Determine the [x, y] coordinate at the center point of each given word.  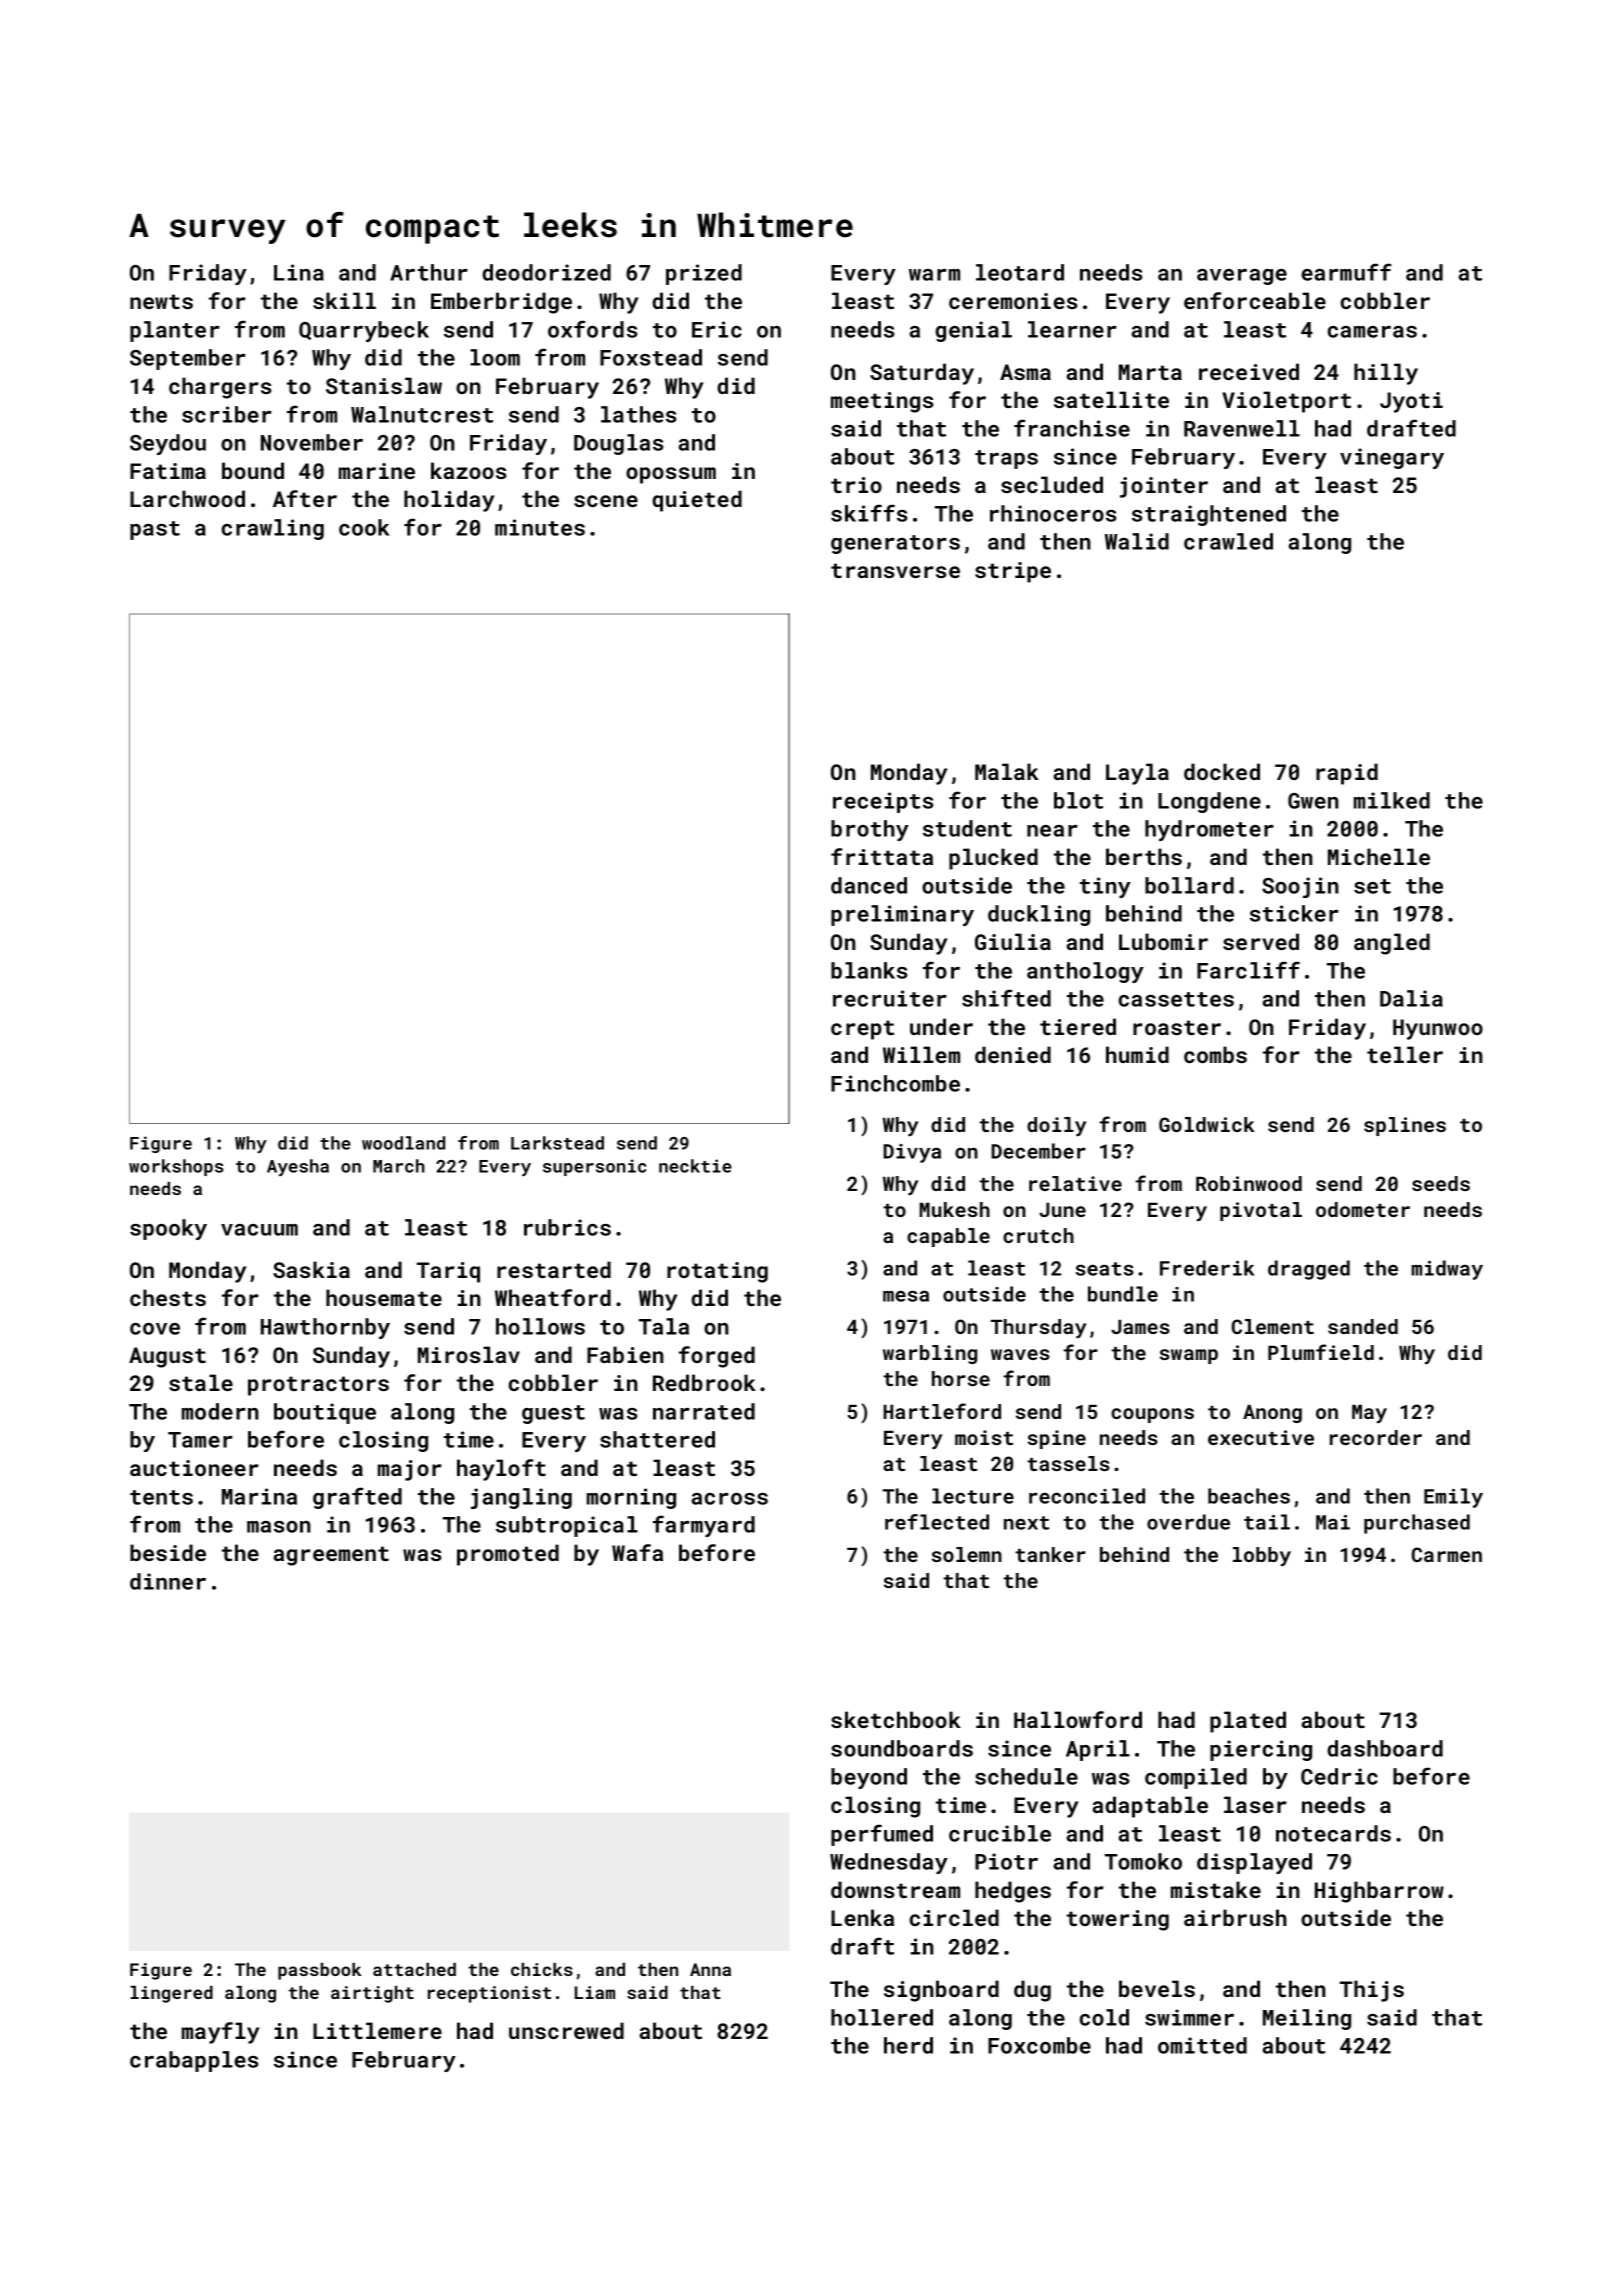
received [1249, 371]
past [155, 530]
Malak [1007, 771]
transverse [895, 570]
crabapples [194, 2061]
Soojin [1300, 887]
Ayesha [298, 1167]
